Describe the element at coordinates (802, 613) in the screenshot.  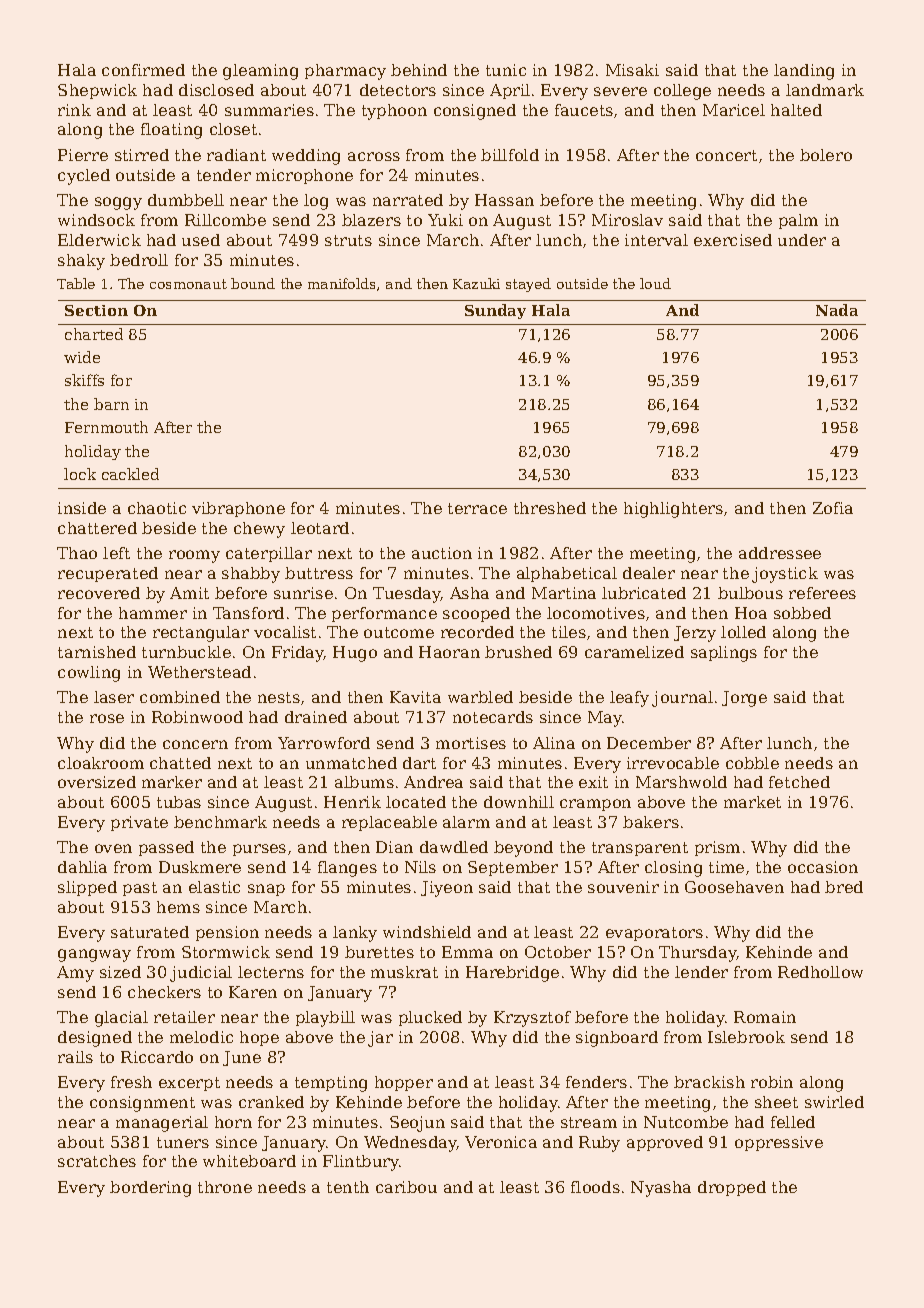
I see `sobbed` at that location.
